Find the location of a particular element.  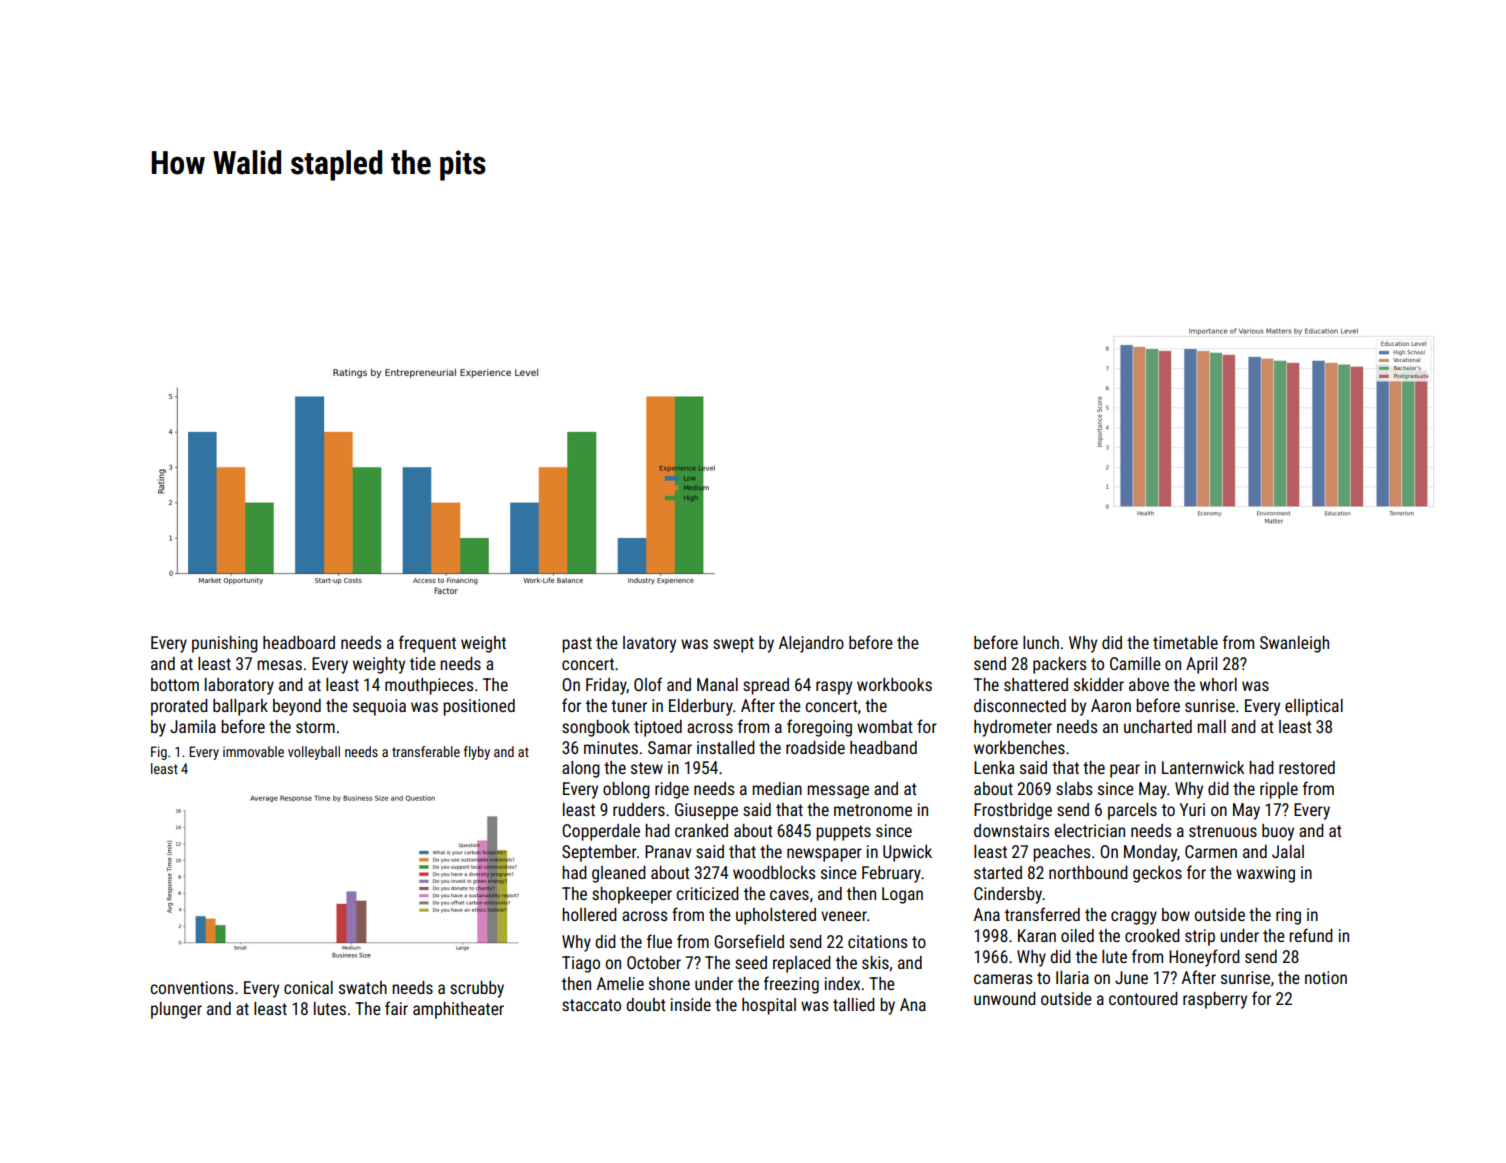

Swanleigh is located at coordinates (1294, 644).
